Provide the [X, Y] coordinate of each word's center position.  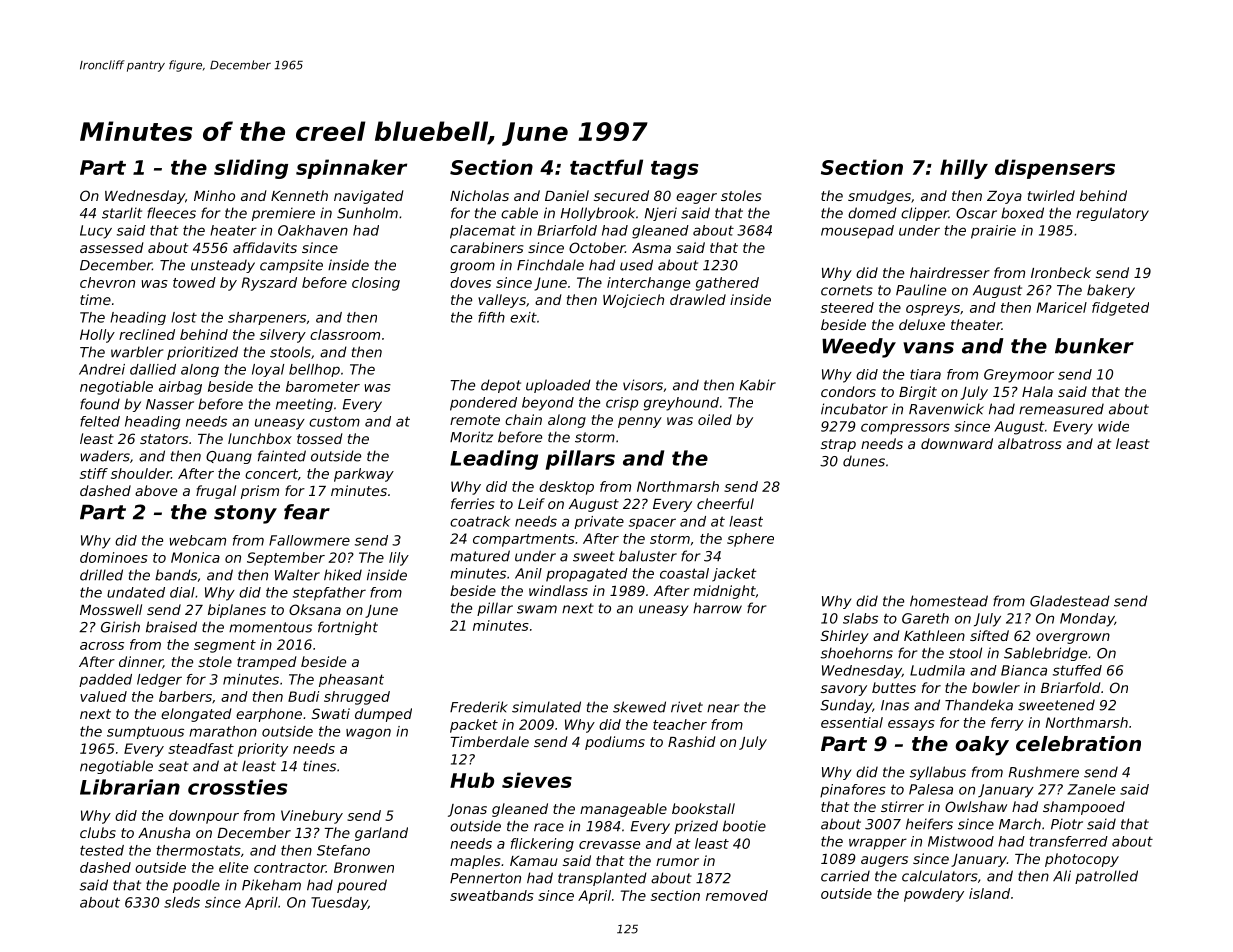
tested [102, 850]
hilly [964, 169]
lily [399, 559]
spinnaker [351, 169]
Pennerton [485, 878]
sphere [750, 540]
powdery [934, 895]
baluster [648, 556]
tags [675, 170]
